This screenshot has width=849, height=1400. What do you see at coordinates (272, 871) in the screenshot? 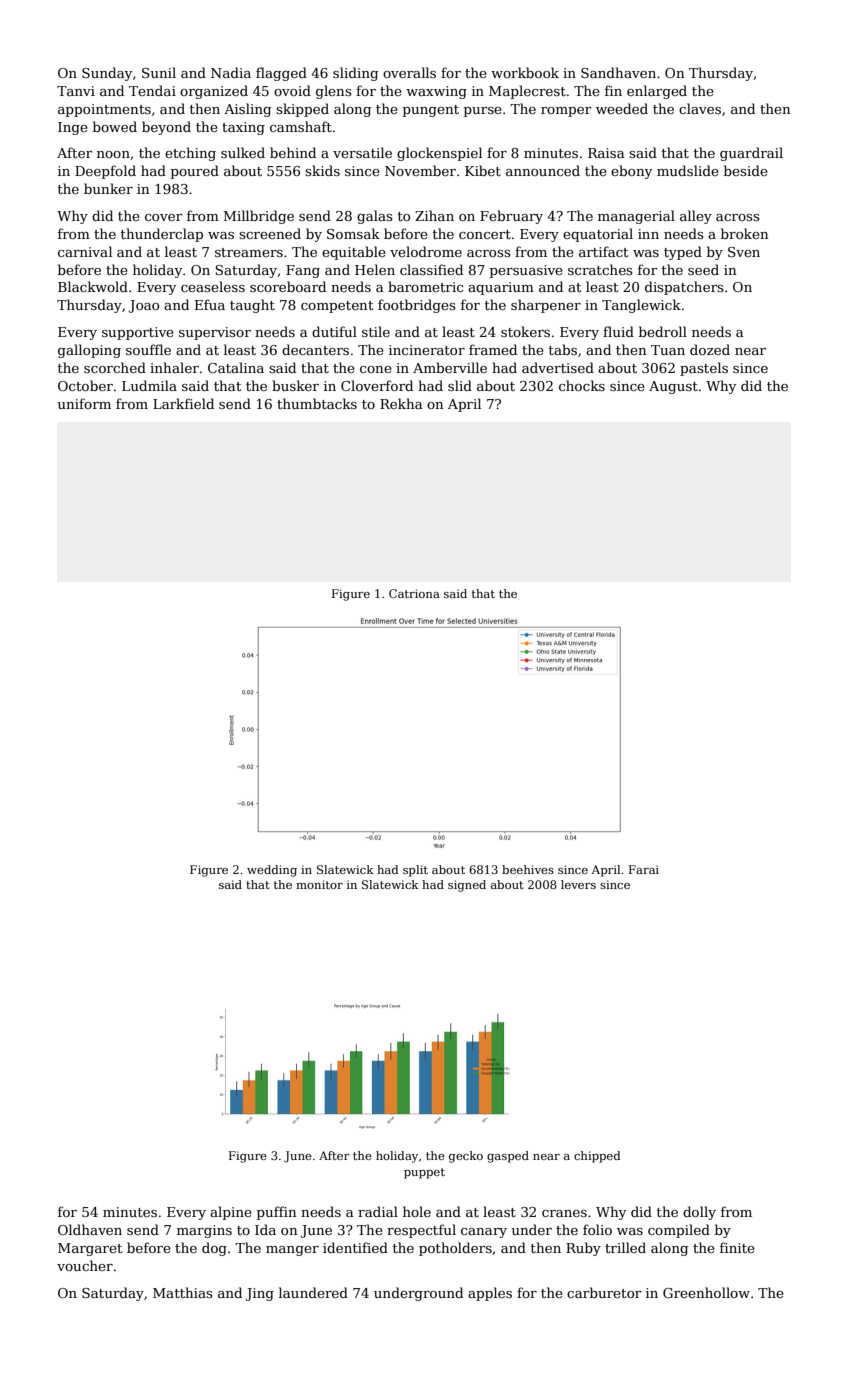
I see `wedding` at bounding box center [272, 871].
